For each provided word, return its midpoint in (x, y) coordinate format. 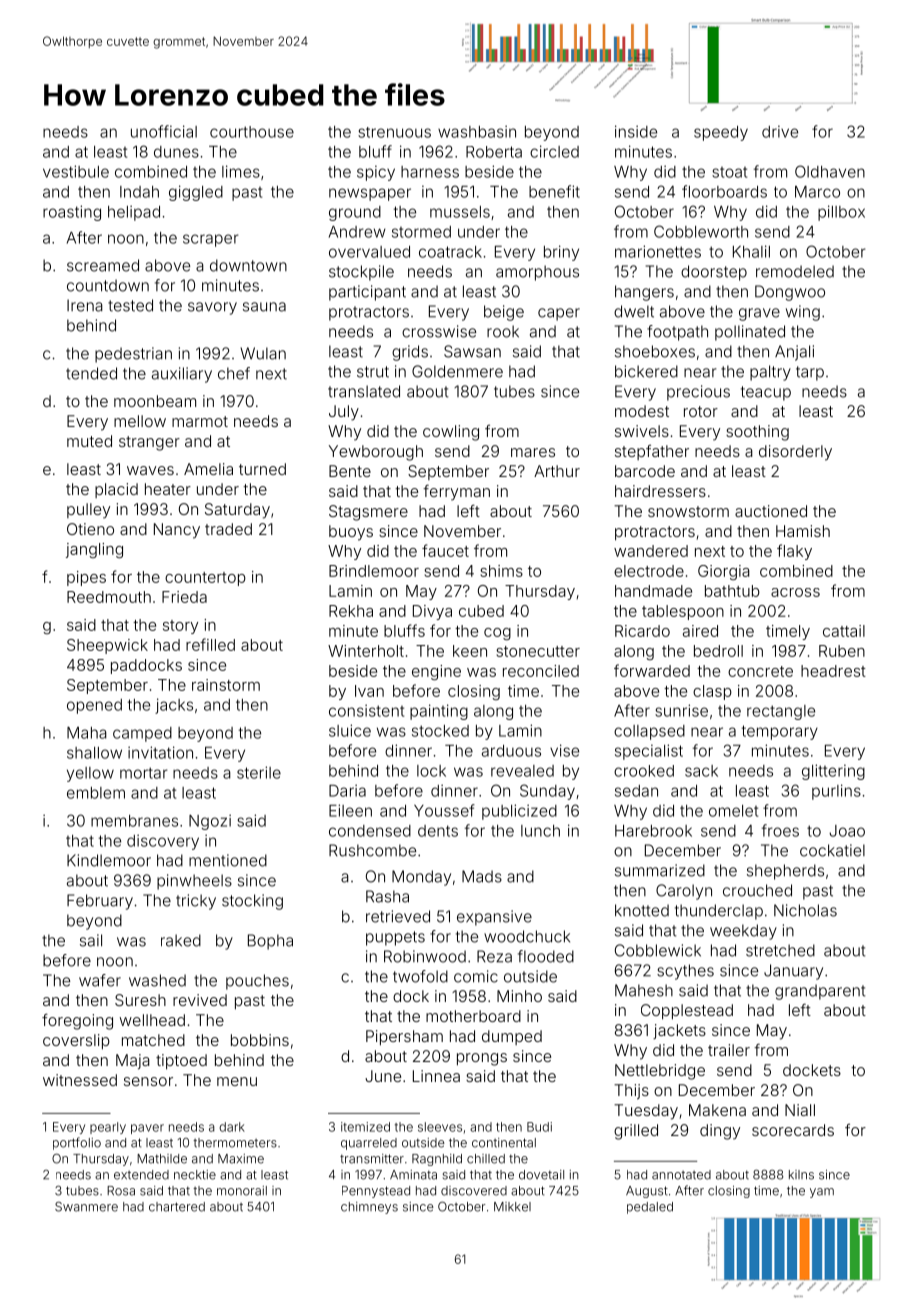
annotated (681, 1175)
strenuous (394, 132)
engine (436, 672)
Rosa (121, 1191)
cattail (844, 631)
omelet (733, 811)
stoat (729, 172)
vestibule (76, 171)
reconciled (541, 671)
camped (142, 734)
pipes (86, 578)
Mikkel (512, 1207)
